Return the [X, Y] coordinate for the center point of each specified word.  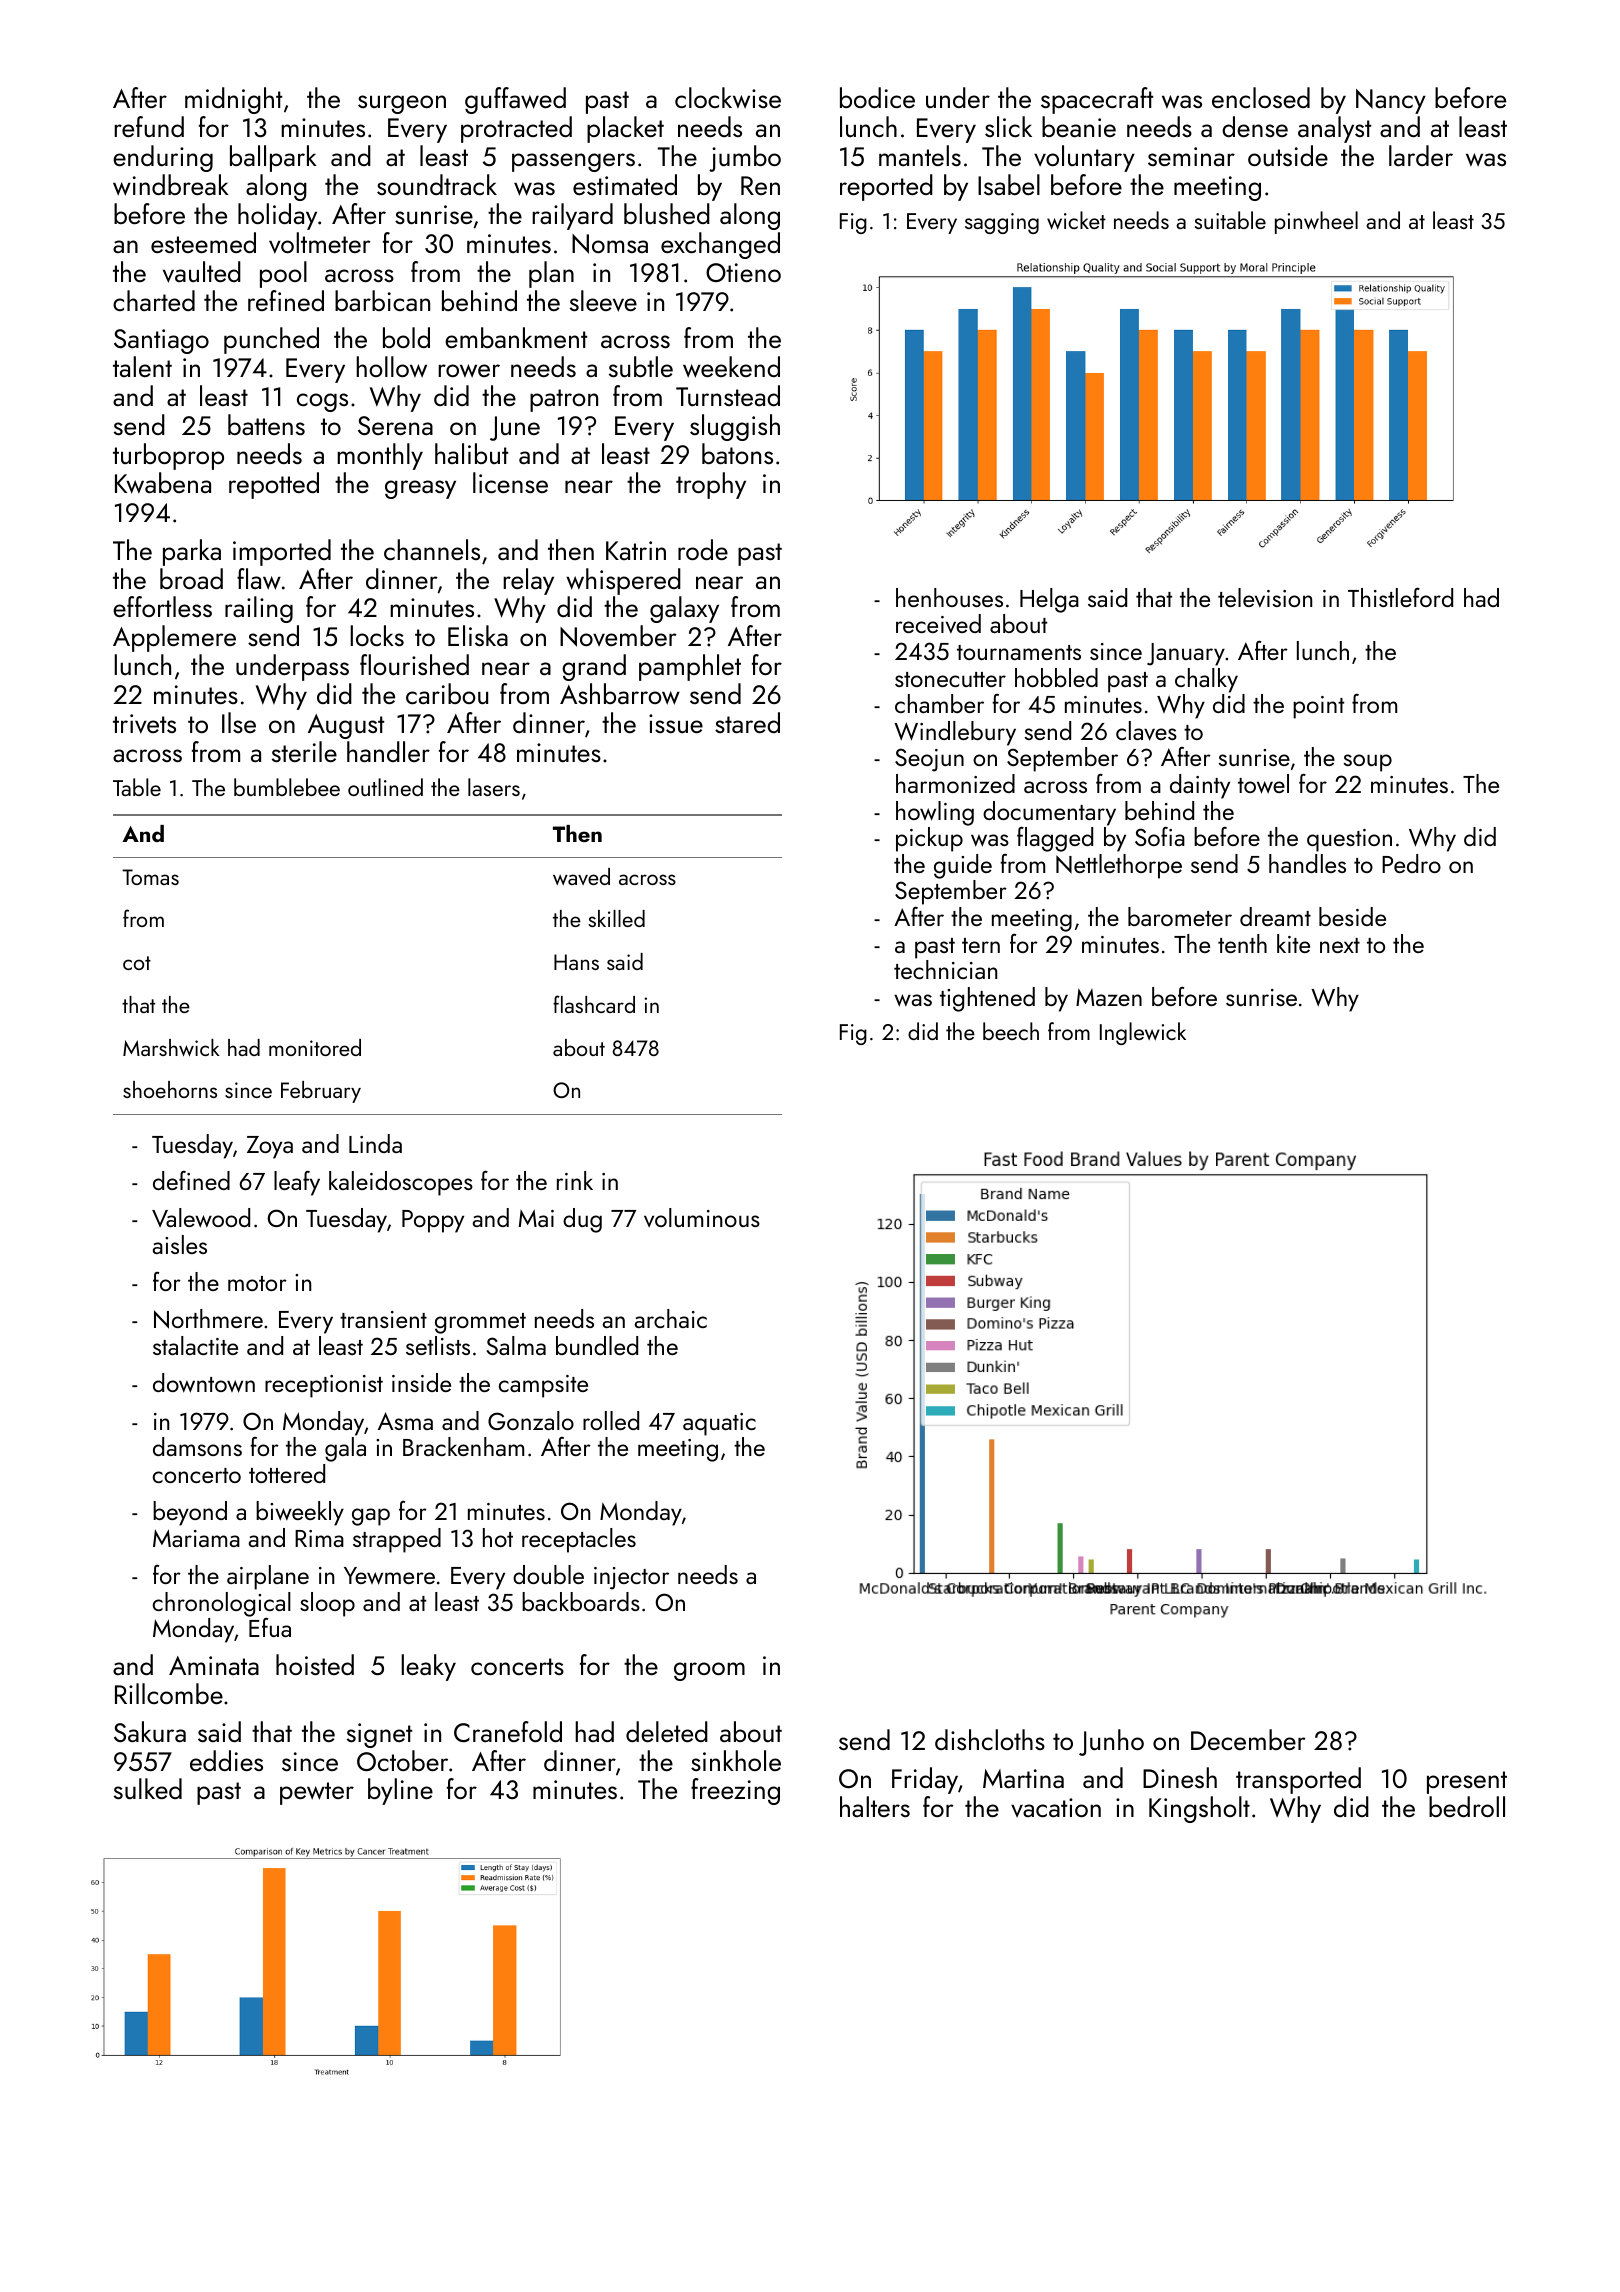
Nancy [1391, 101]
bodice [877, 97]
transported [1298, 1780]
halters [875, 1806]
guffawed [515, 100]
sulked [148, 1788]
